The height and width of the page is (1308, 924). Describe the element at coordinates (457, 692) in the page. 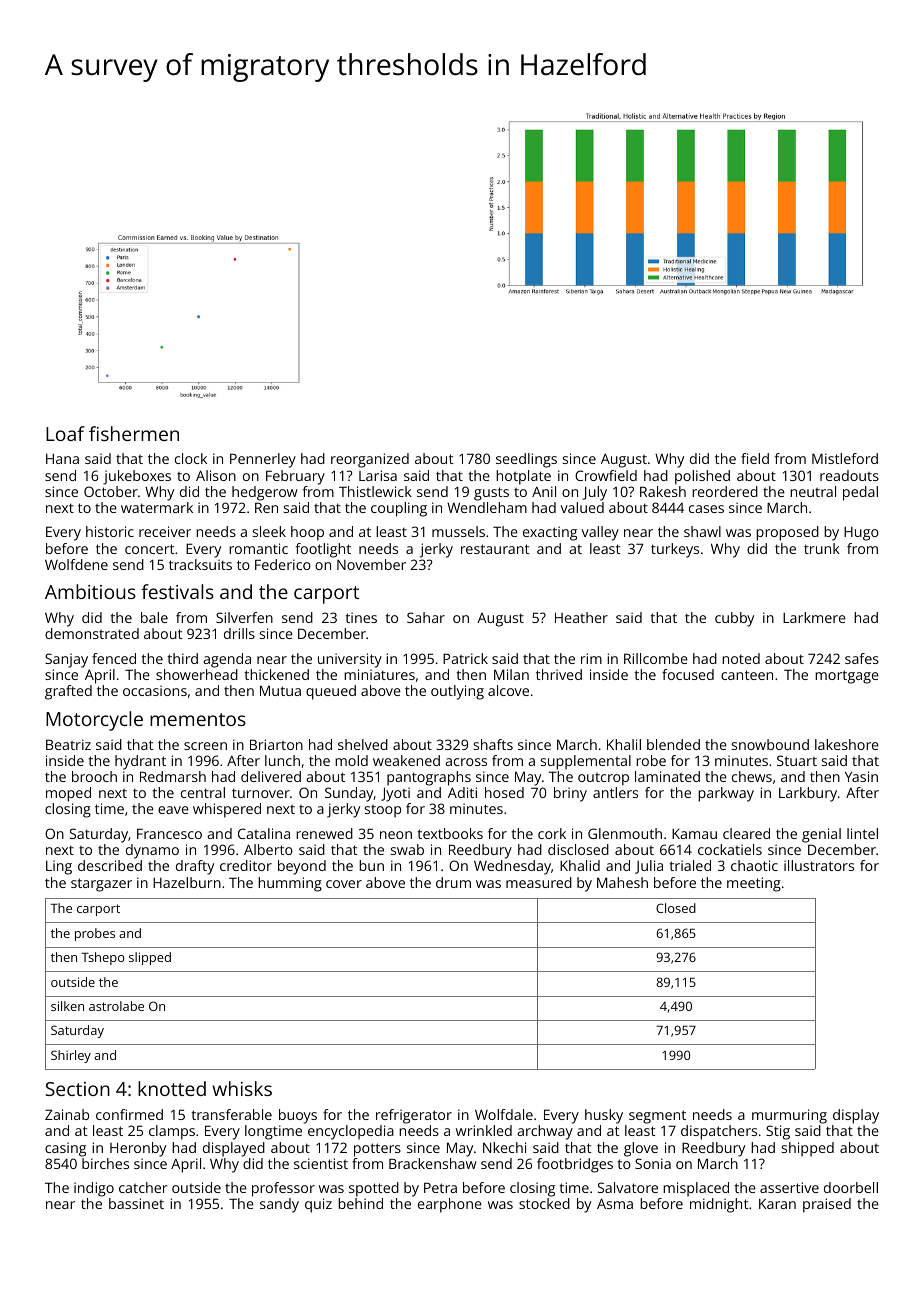

I see `outlying` at that location.
